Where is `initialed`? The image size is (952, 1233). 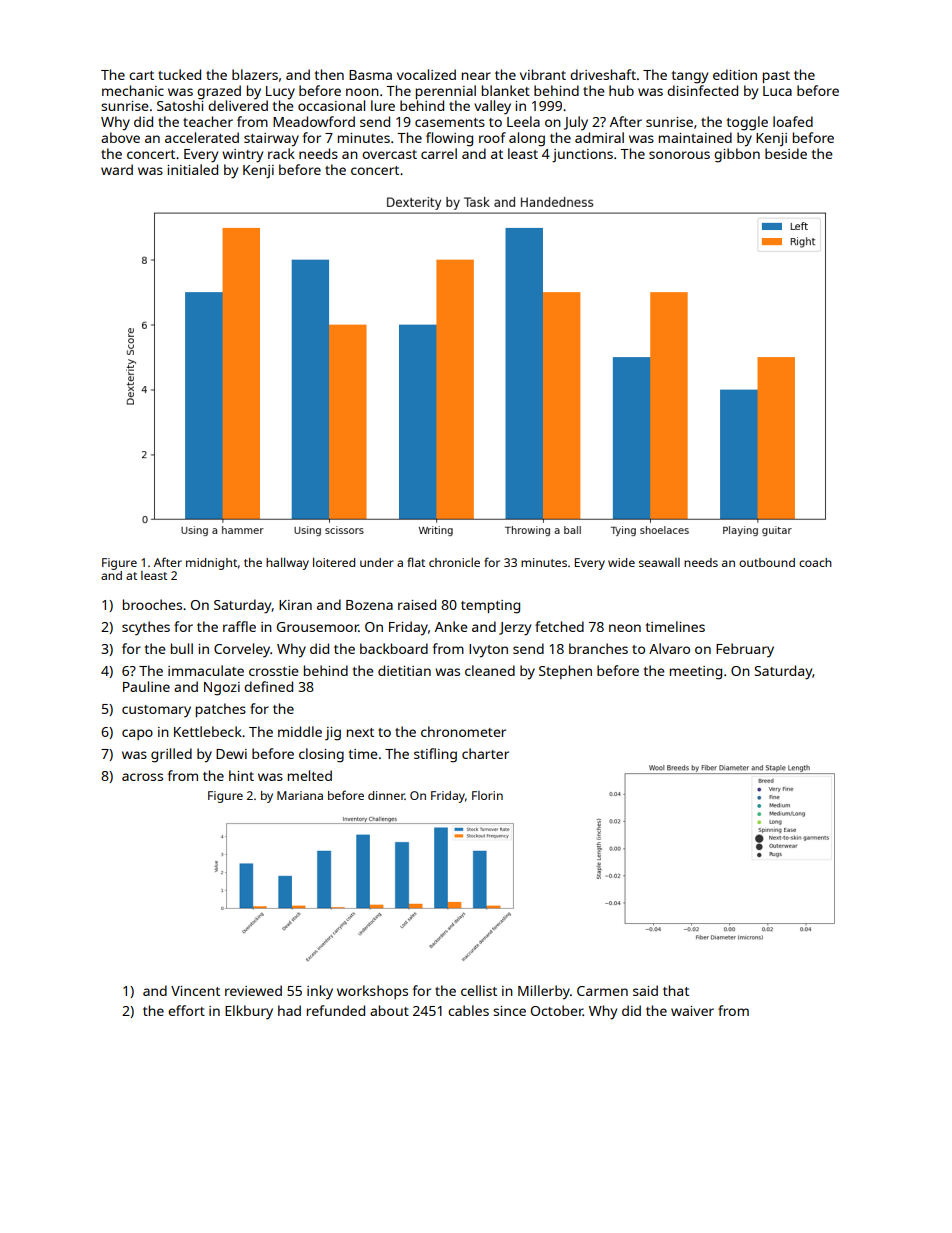
initialed is located at coordinates (192, 169).
